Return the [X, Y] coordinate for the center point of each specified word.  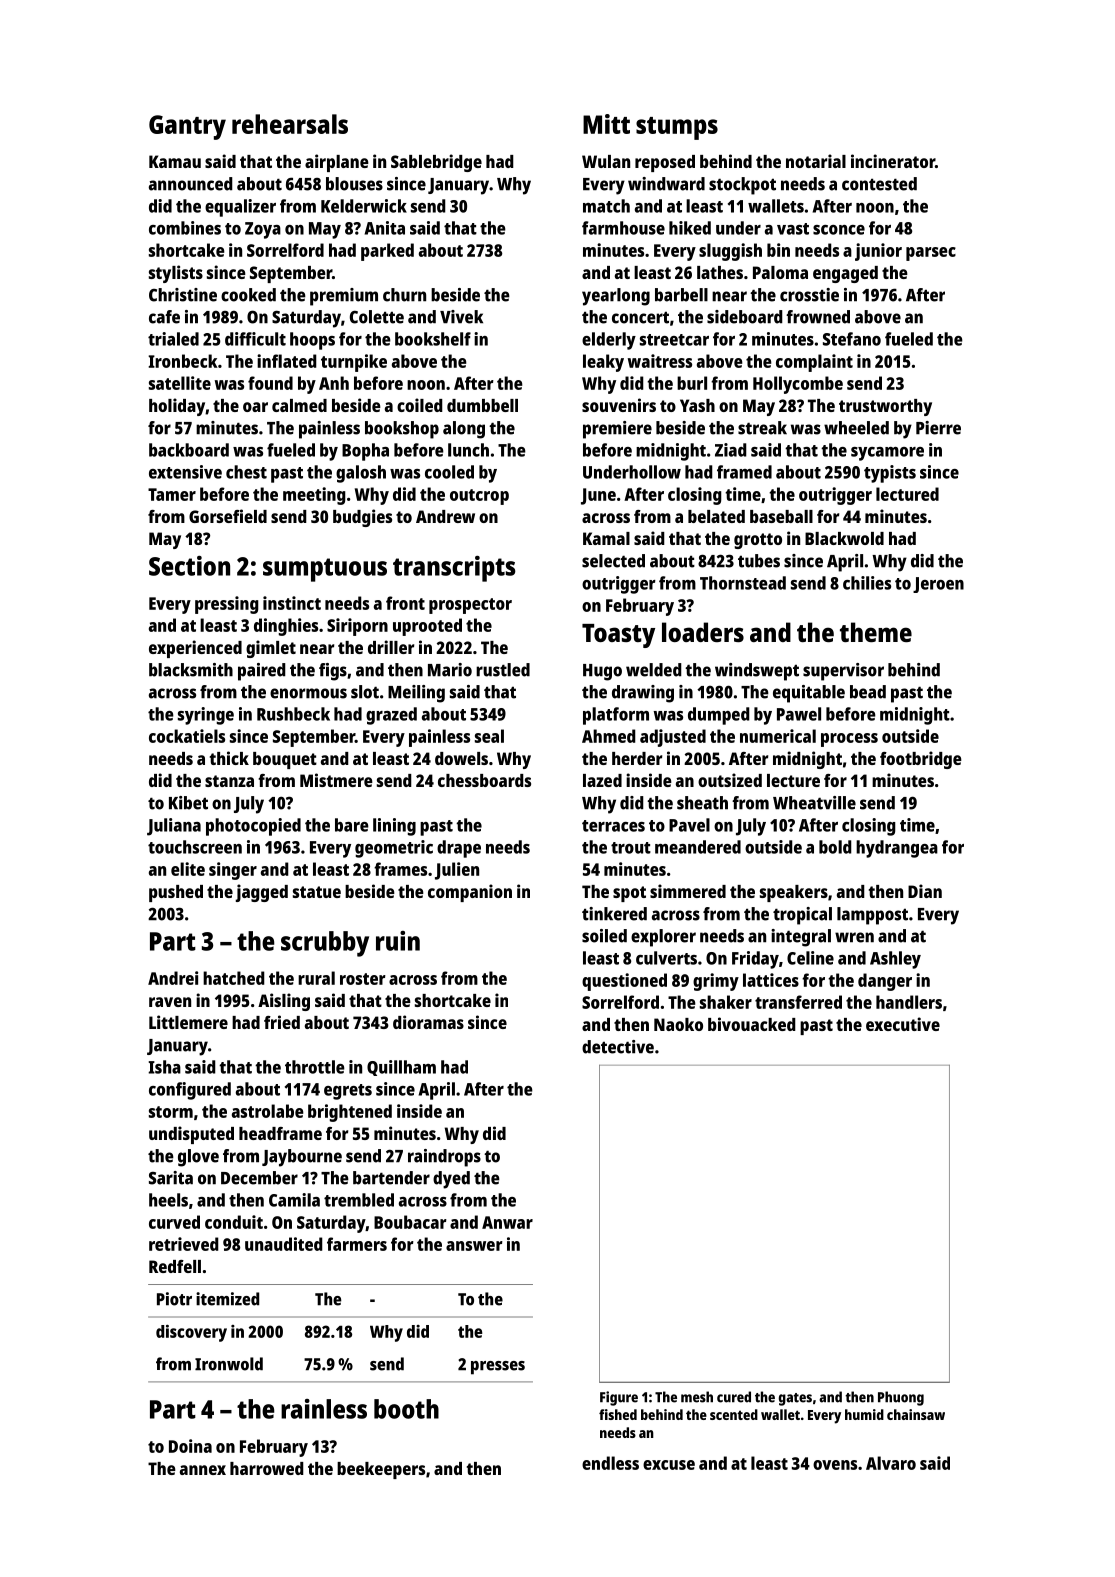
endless [610, 1463]
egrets [348, 1092]
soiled [604, 936]
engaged [845, 274]
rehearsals [290, 124]
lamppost [872, 916]
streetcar [674, 340]
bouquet [285, 760]
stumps [677, 128]
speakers [794, 893]
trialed [173, 339]
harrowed [267, 1468]
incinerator [893, 161]
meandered [698, 847]
